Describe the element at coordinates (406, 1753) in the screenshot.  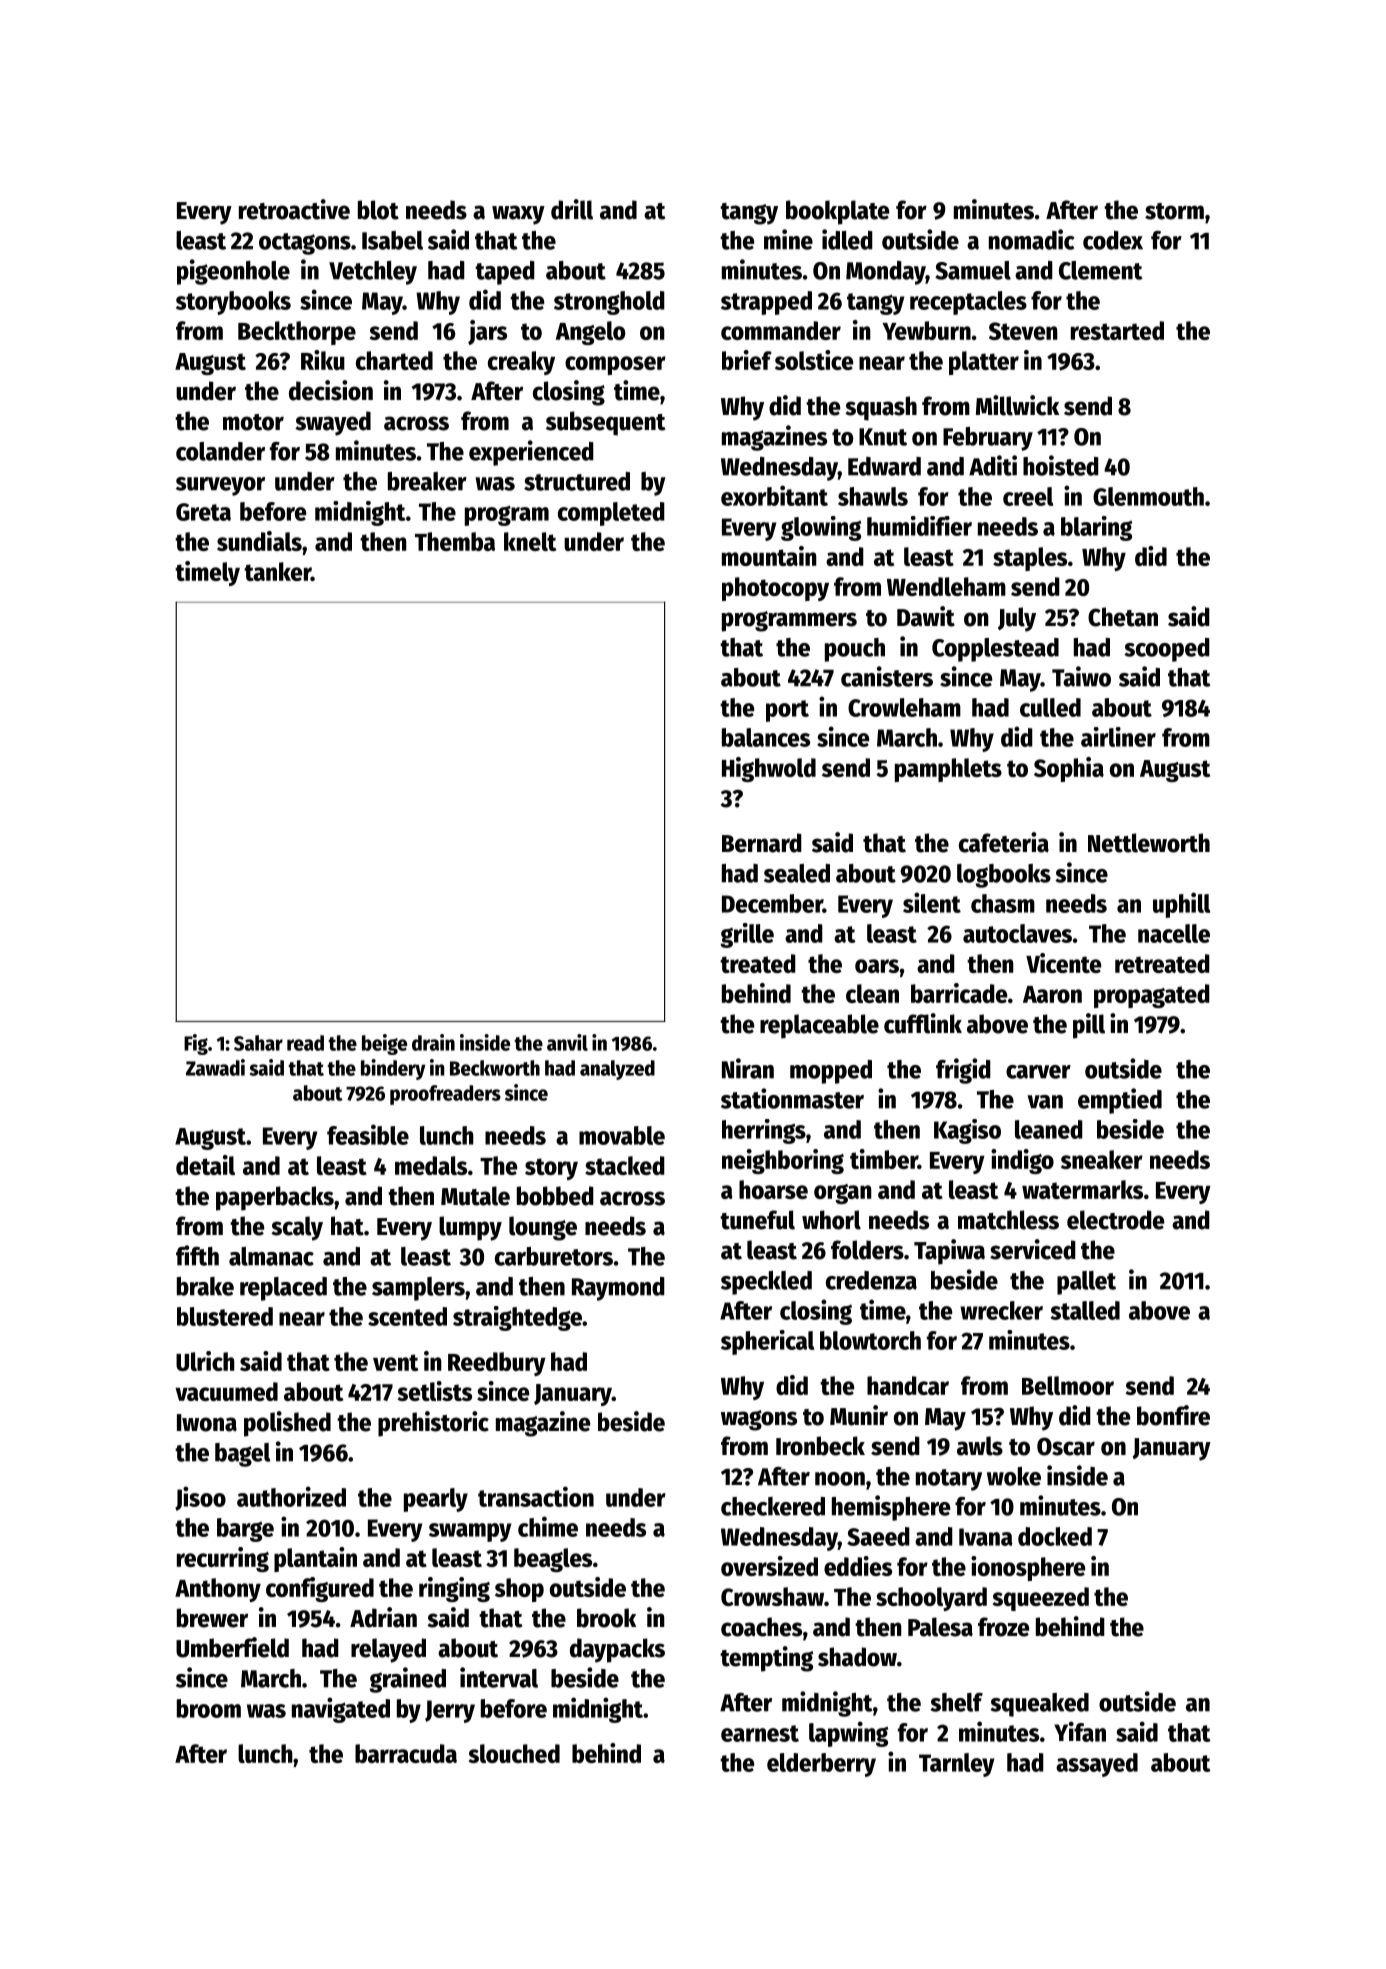
I see `barracuda` at that location.
